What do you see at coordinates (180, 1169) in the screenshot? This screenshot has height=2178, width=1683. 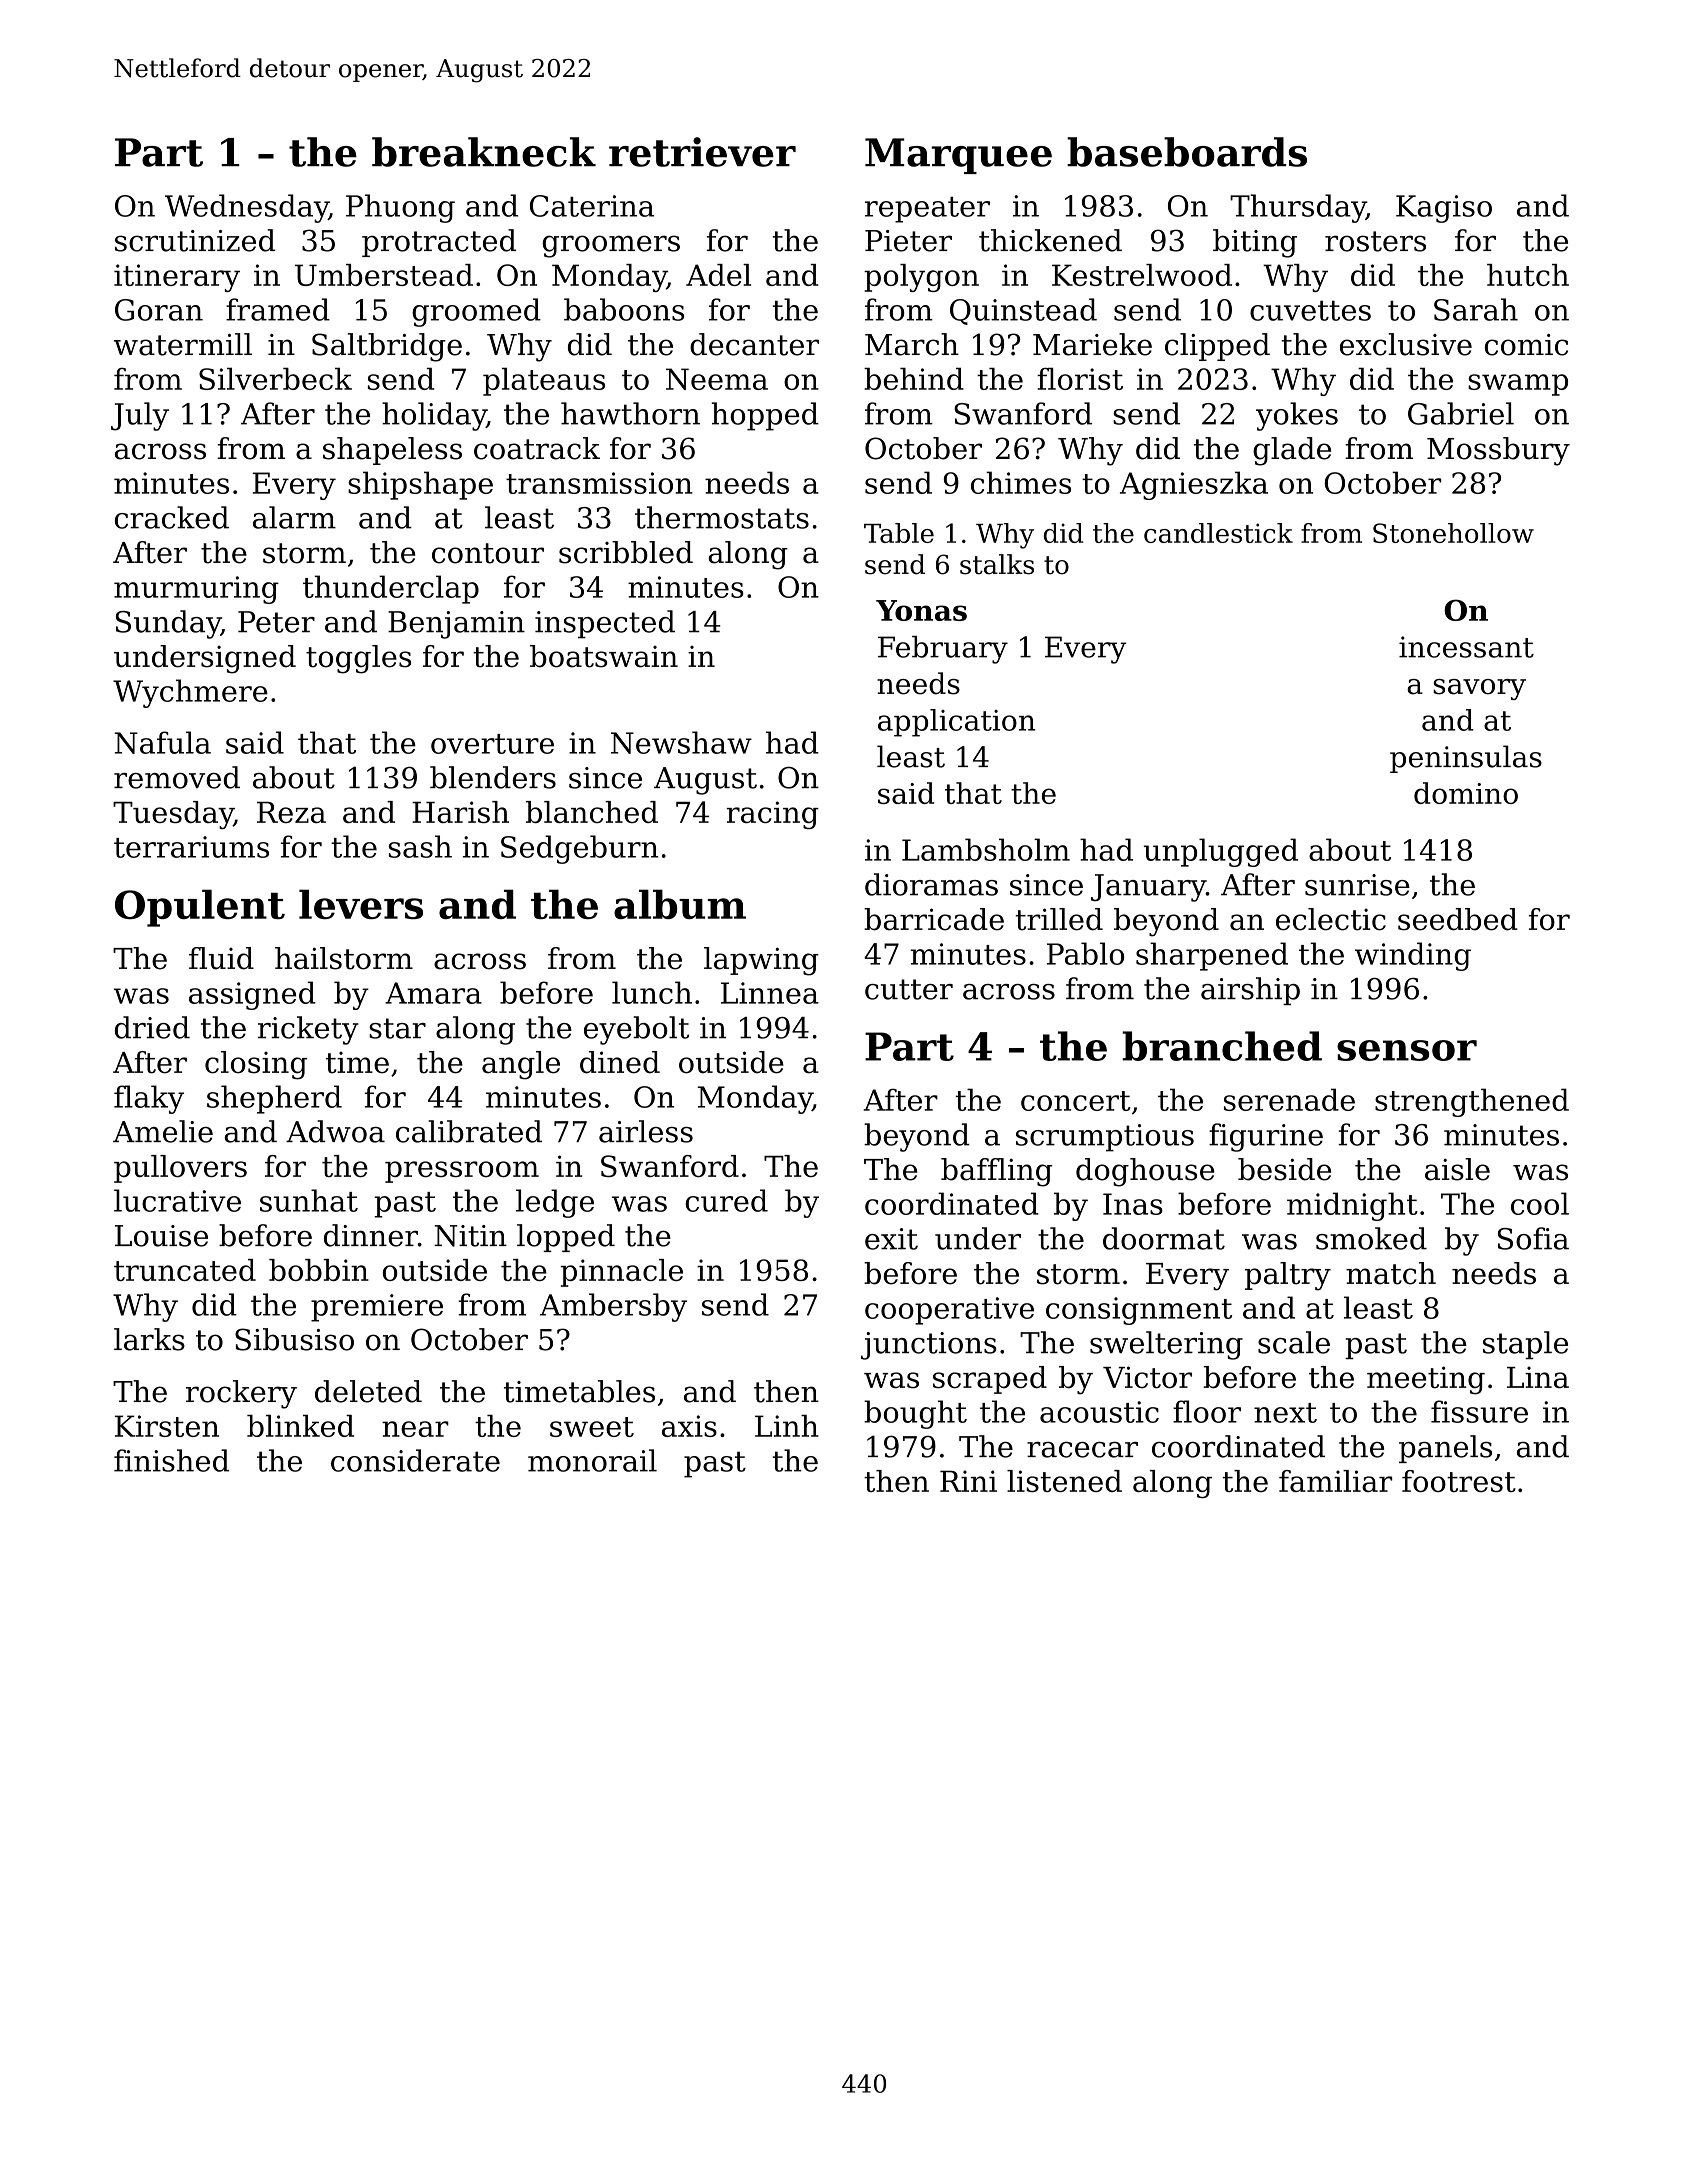 I see `pullovers` at bounding box center [180, 1169].
